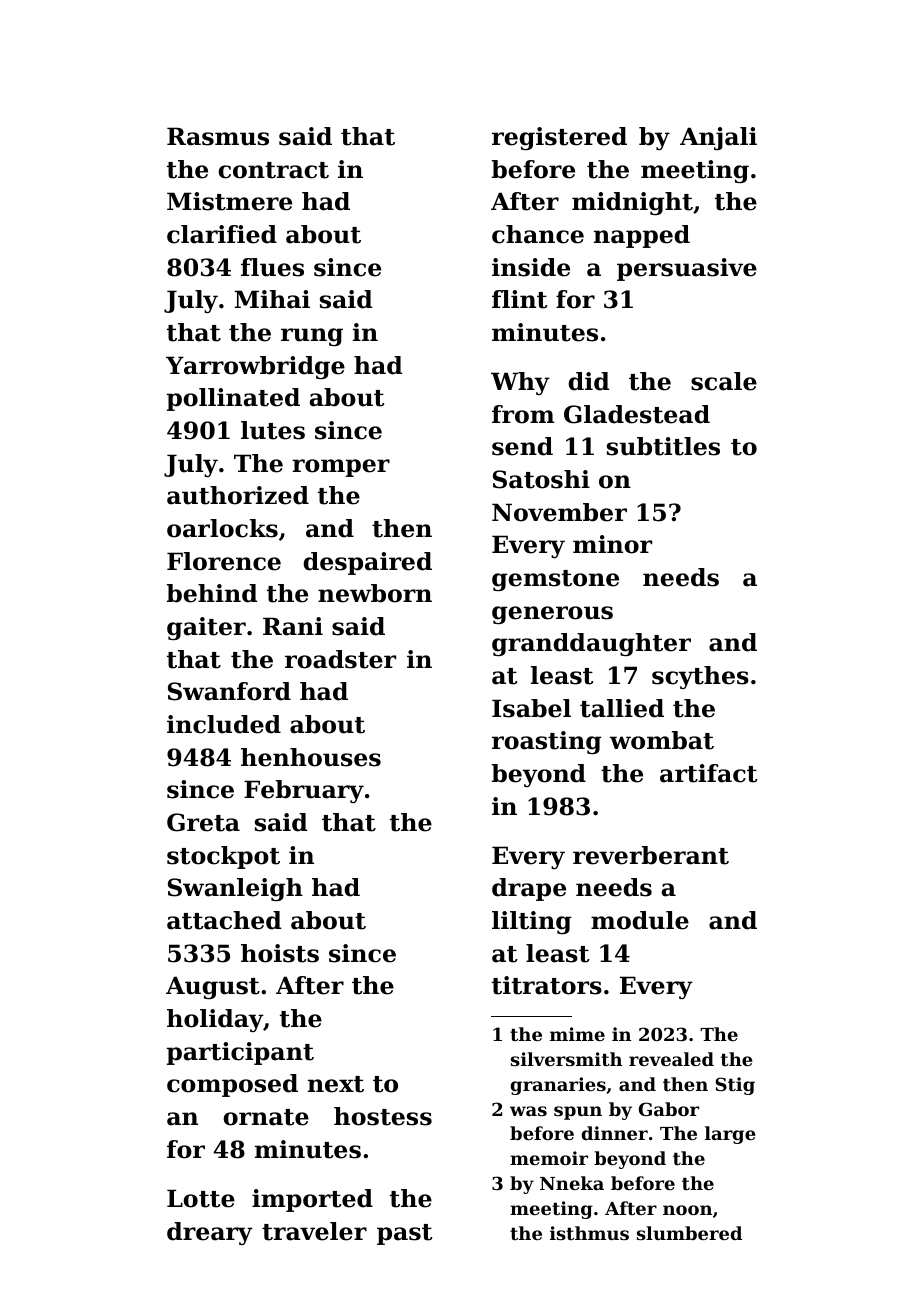 The image size is (924, 1311). Describe the element at coordinates (663, 446) in the document. I see `subtitles` at that location.
